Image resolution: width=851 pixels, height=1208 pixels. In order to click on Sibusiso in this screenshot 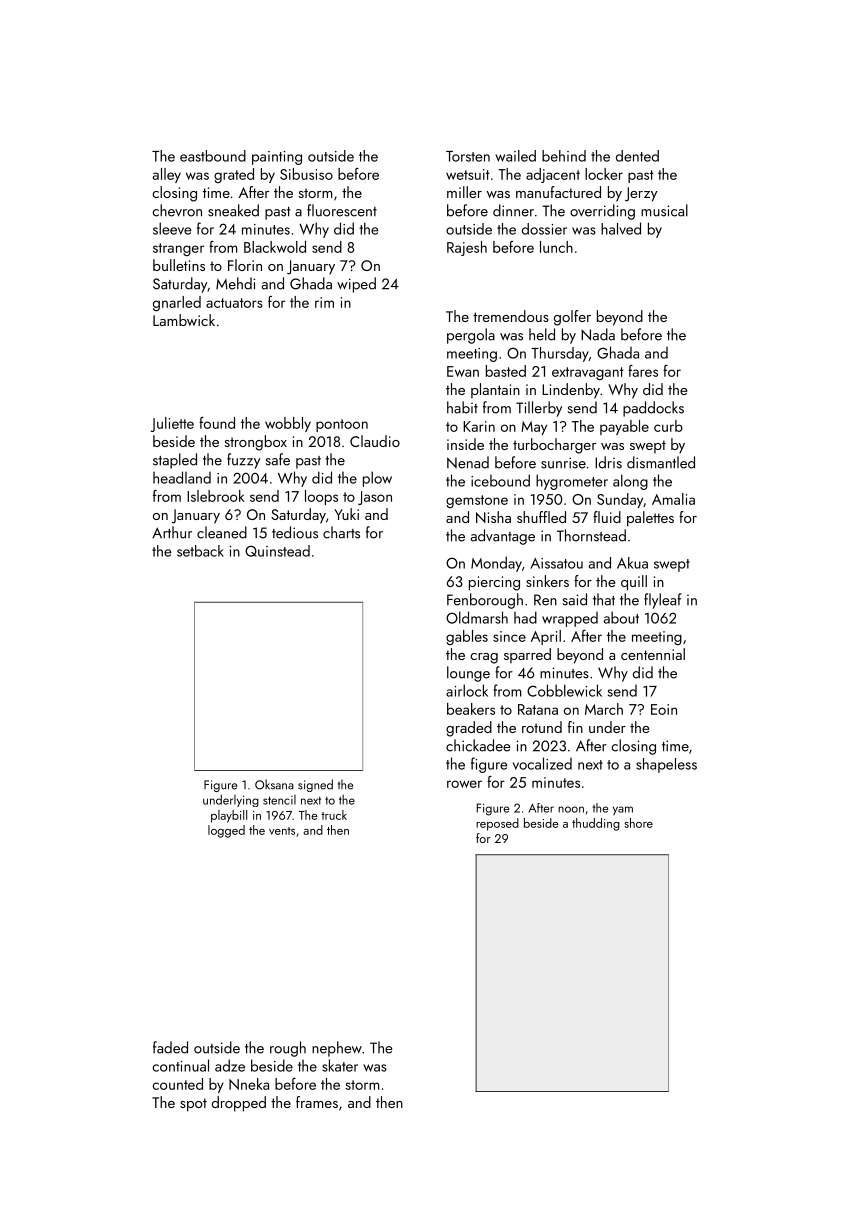, I will do `click(306, 174)`.
